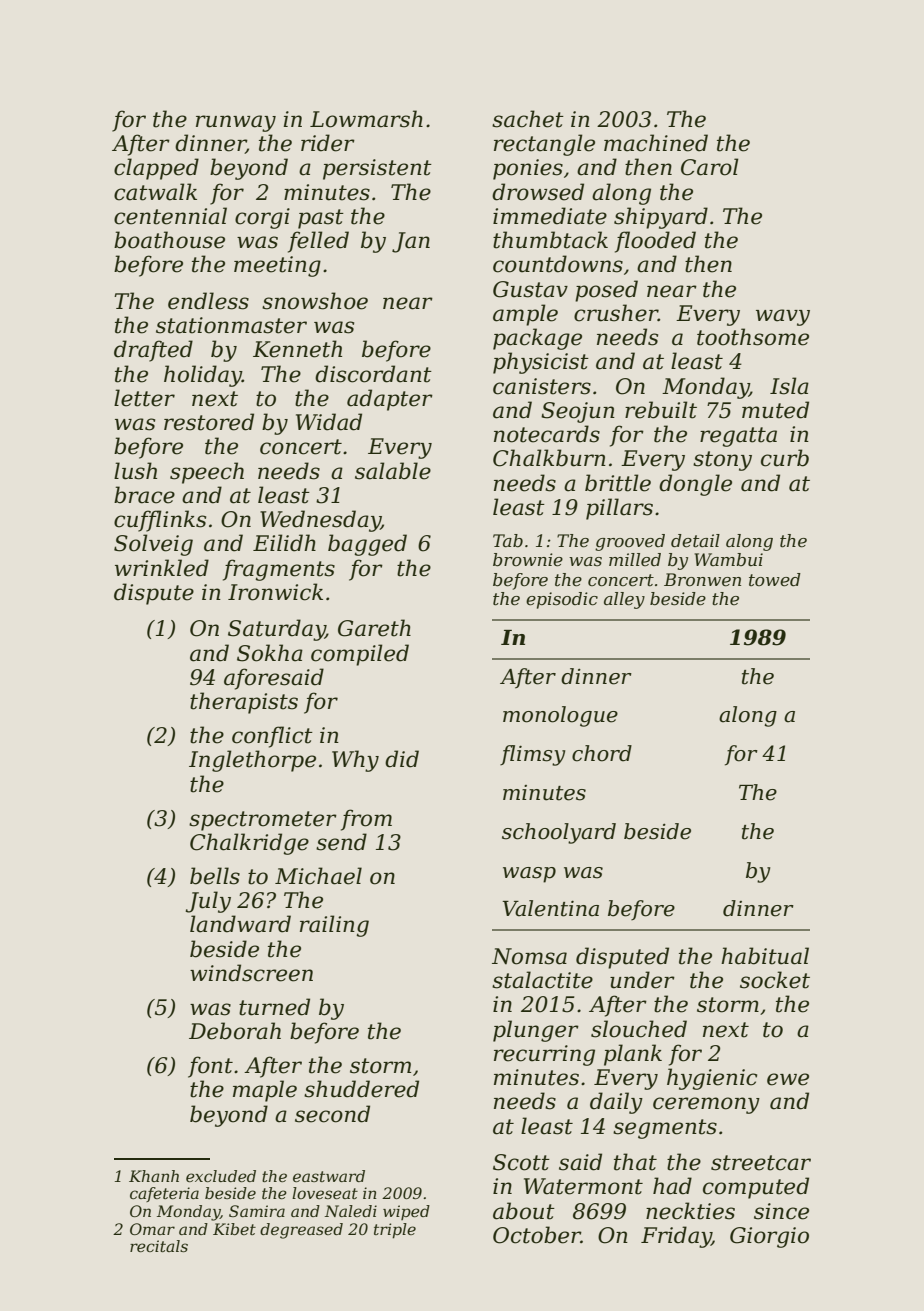  Describe the element at coordinates (538, 192) in the screenshot. I see `drowsed` at that location.
